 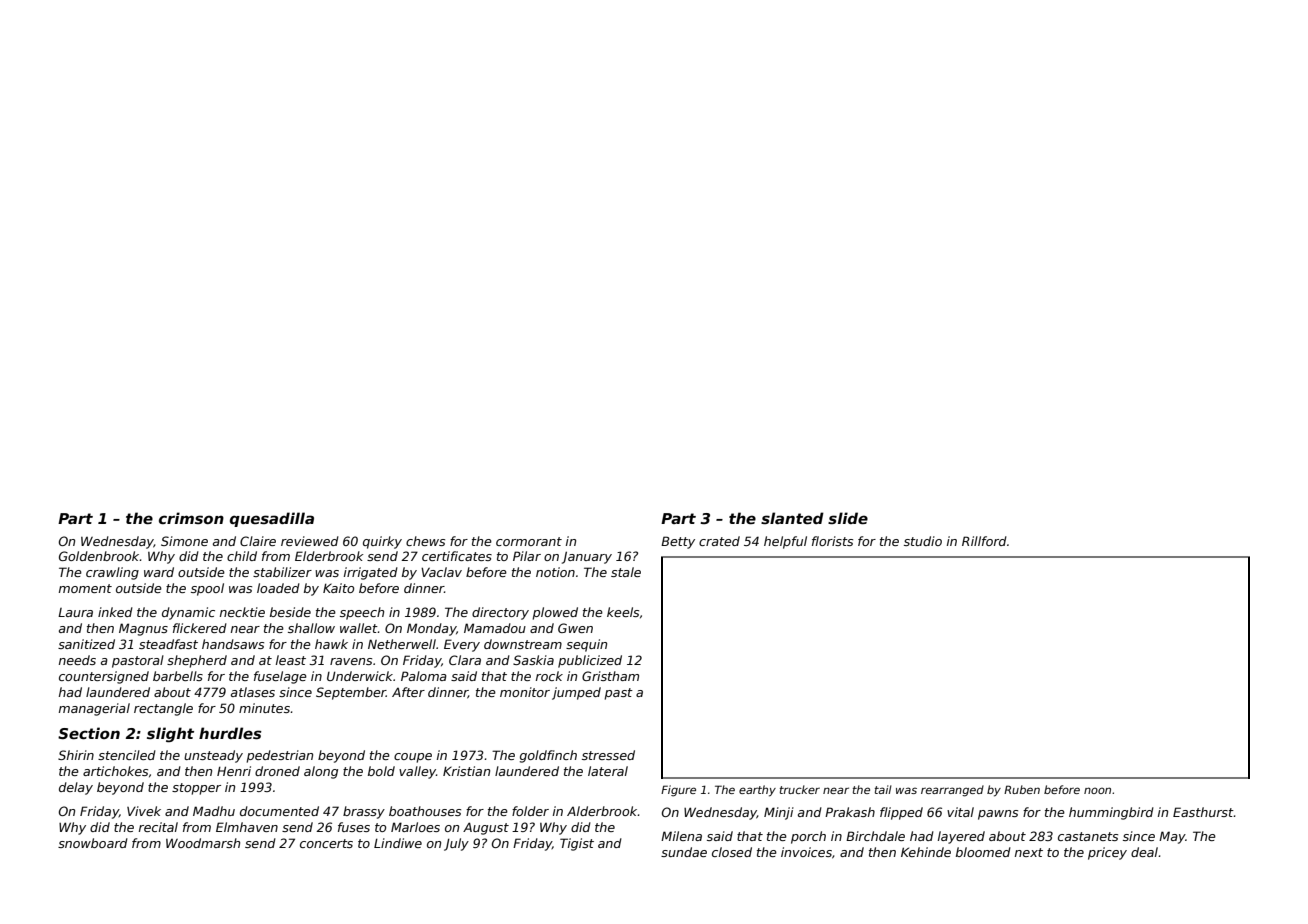 I want to click on noon, so click(x=1097, y=790).
